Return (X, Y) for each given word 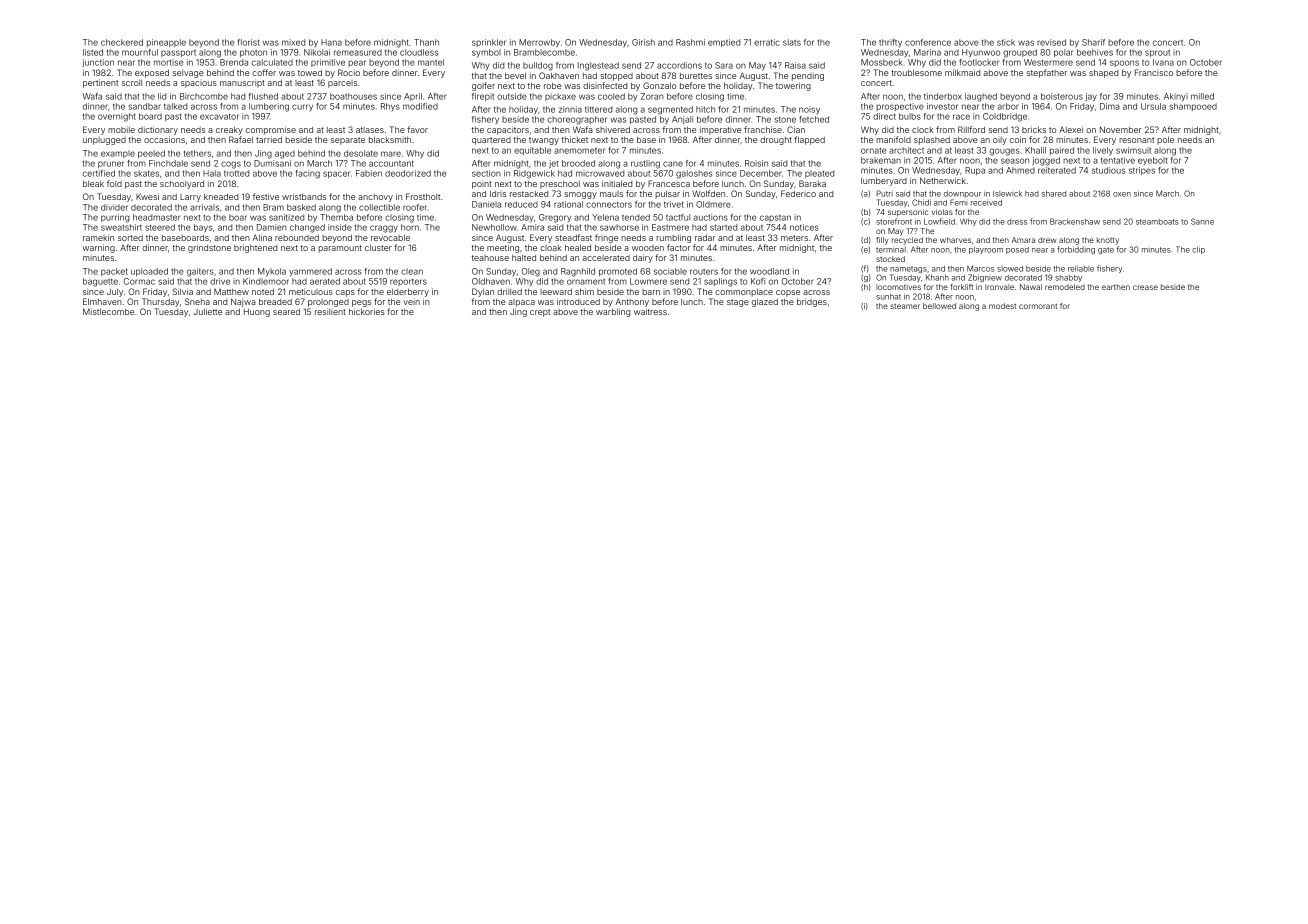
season (1015, 161)
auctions (711, 217)
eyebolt (1153, 161)
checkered (122, 42)
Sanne (1202, 221)
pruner (111, 164)
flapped (809, 140)
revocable (390, 238)
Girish (643, 42)
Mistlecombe (108, 311)
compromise (271, 130)
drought (776, 141)
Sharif (1093, 42)
